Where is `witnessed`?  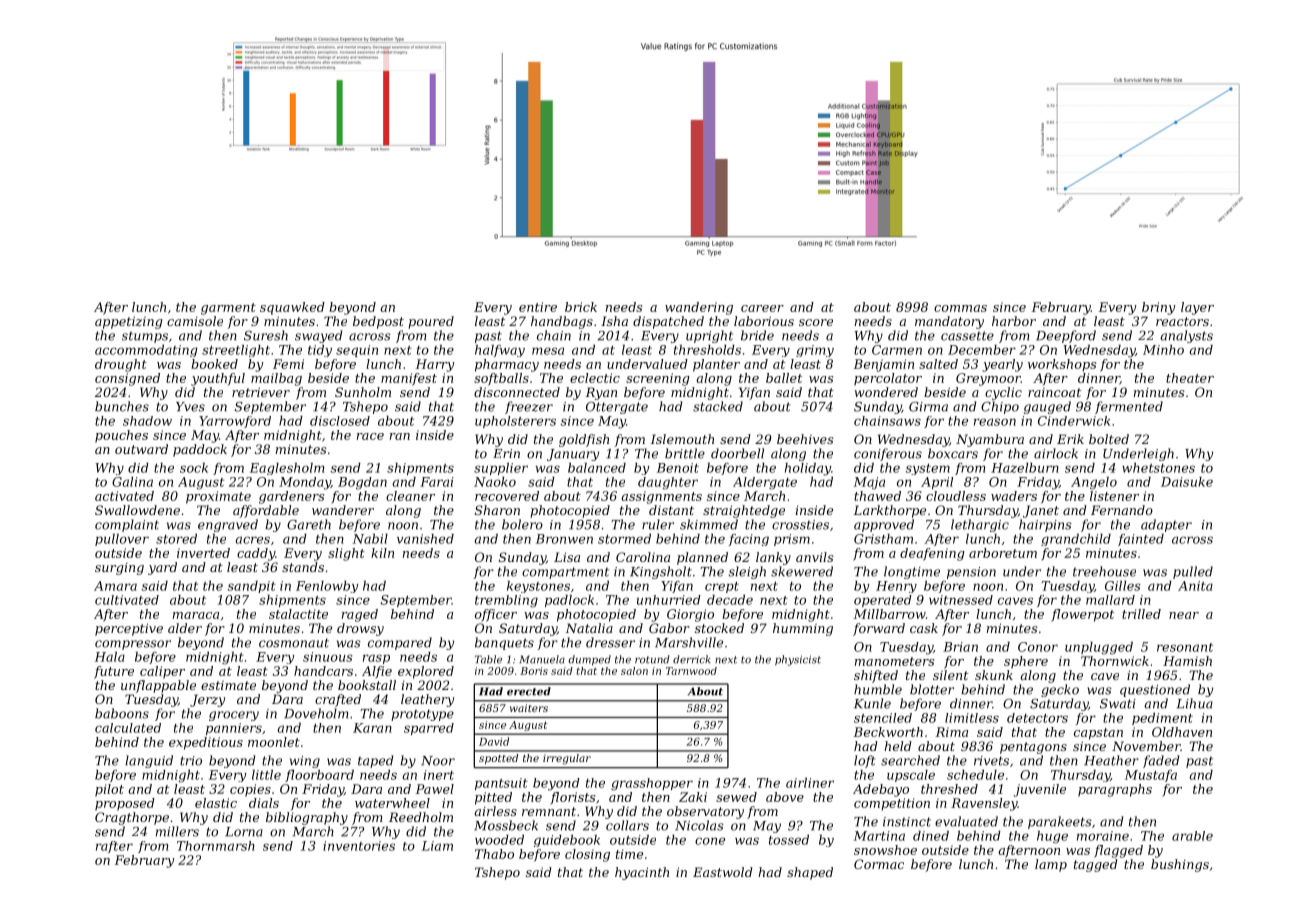
witnessed is located at coordinates (961, 600).
